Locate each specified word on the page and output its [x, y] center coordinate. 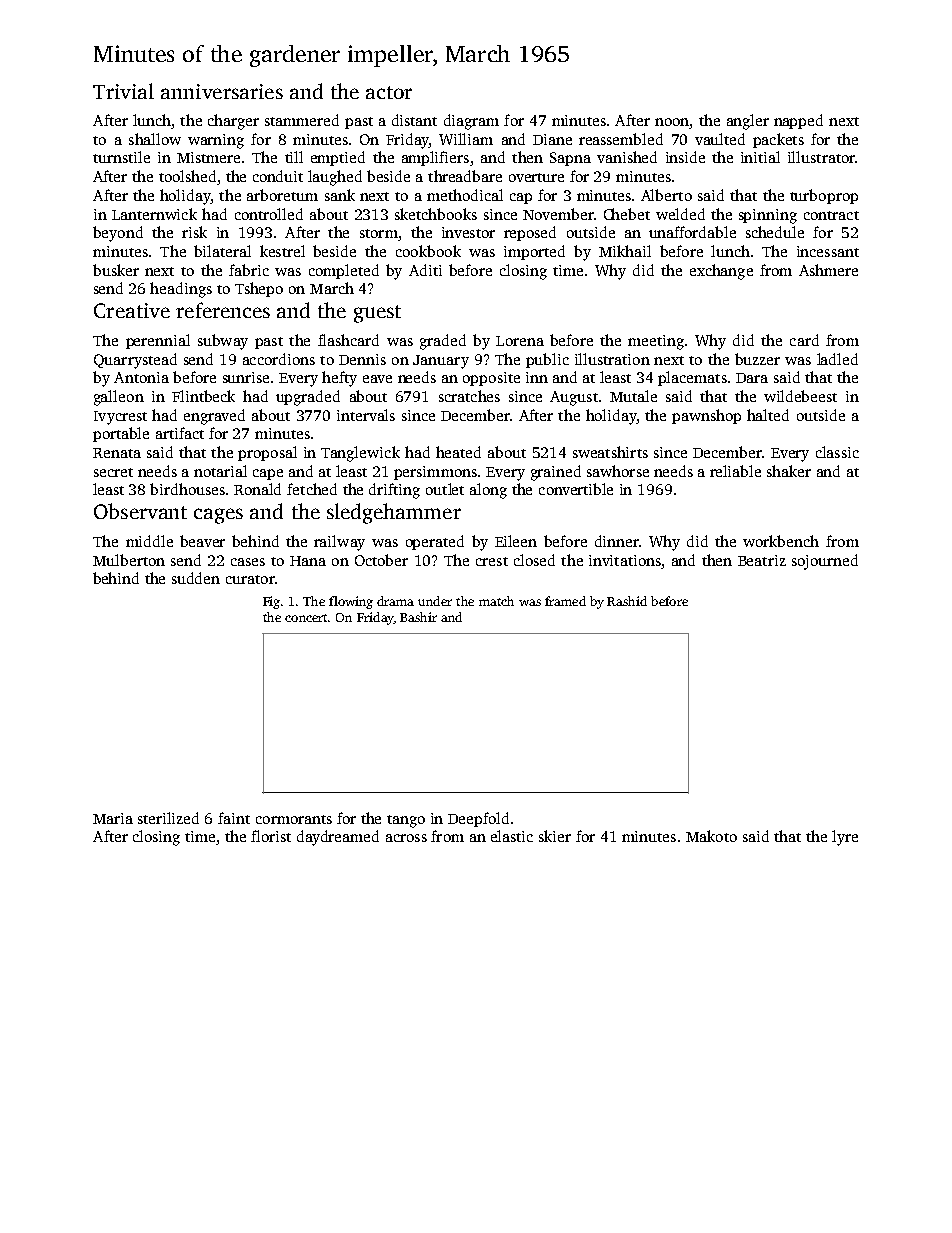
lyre [845, 838]
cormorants [294, 819]
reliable [735, 471]
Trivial [123, 91]
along [488, 491]
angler [748, 122]
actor [389, 92]
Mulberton [129, 560]
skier [555, 836]
